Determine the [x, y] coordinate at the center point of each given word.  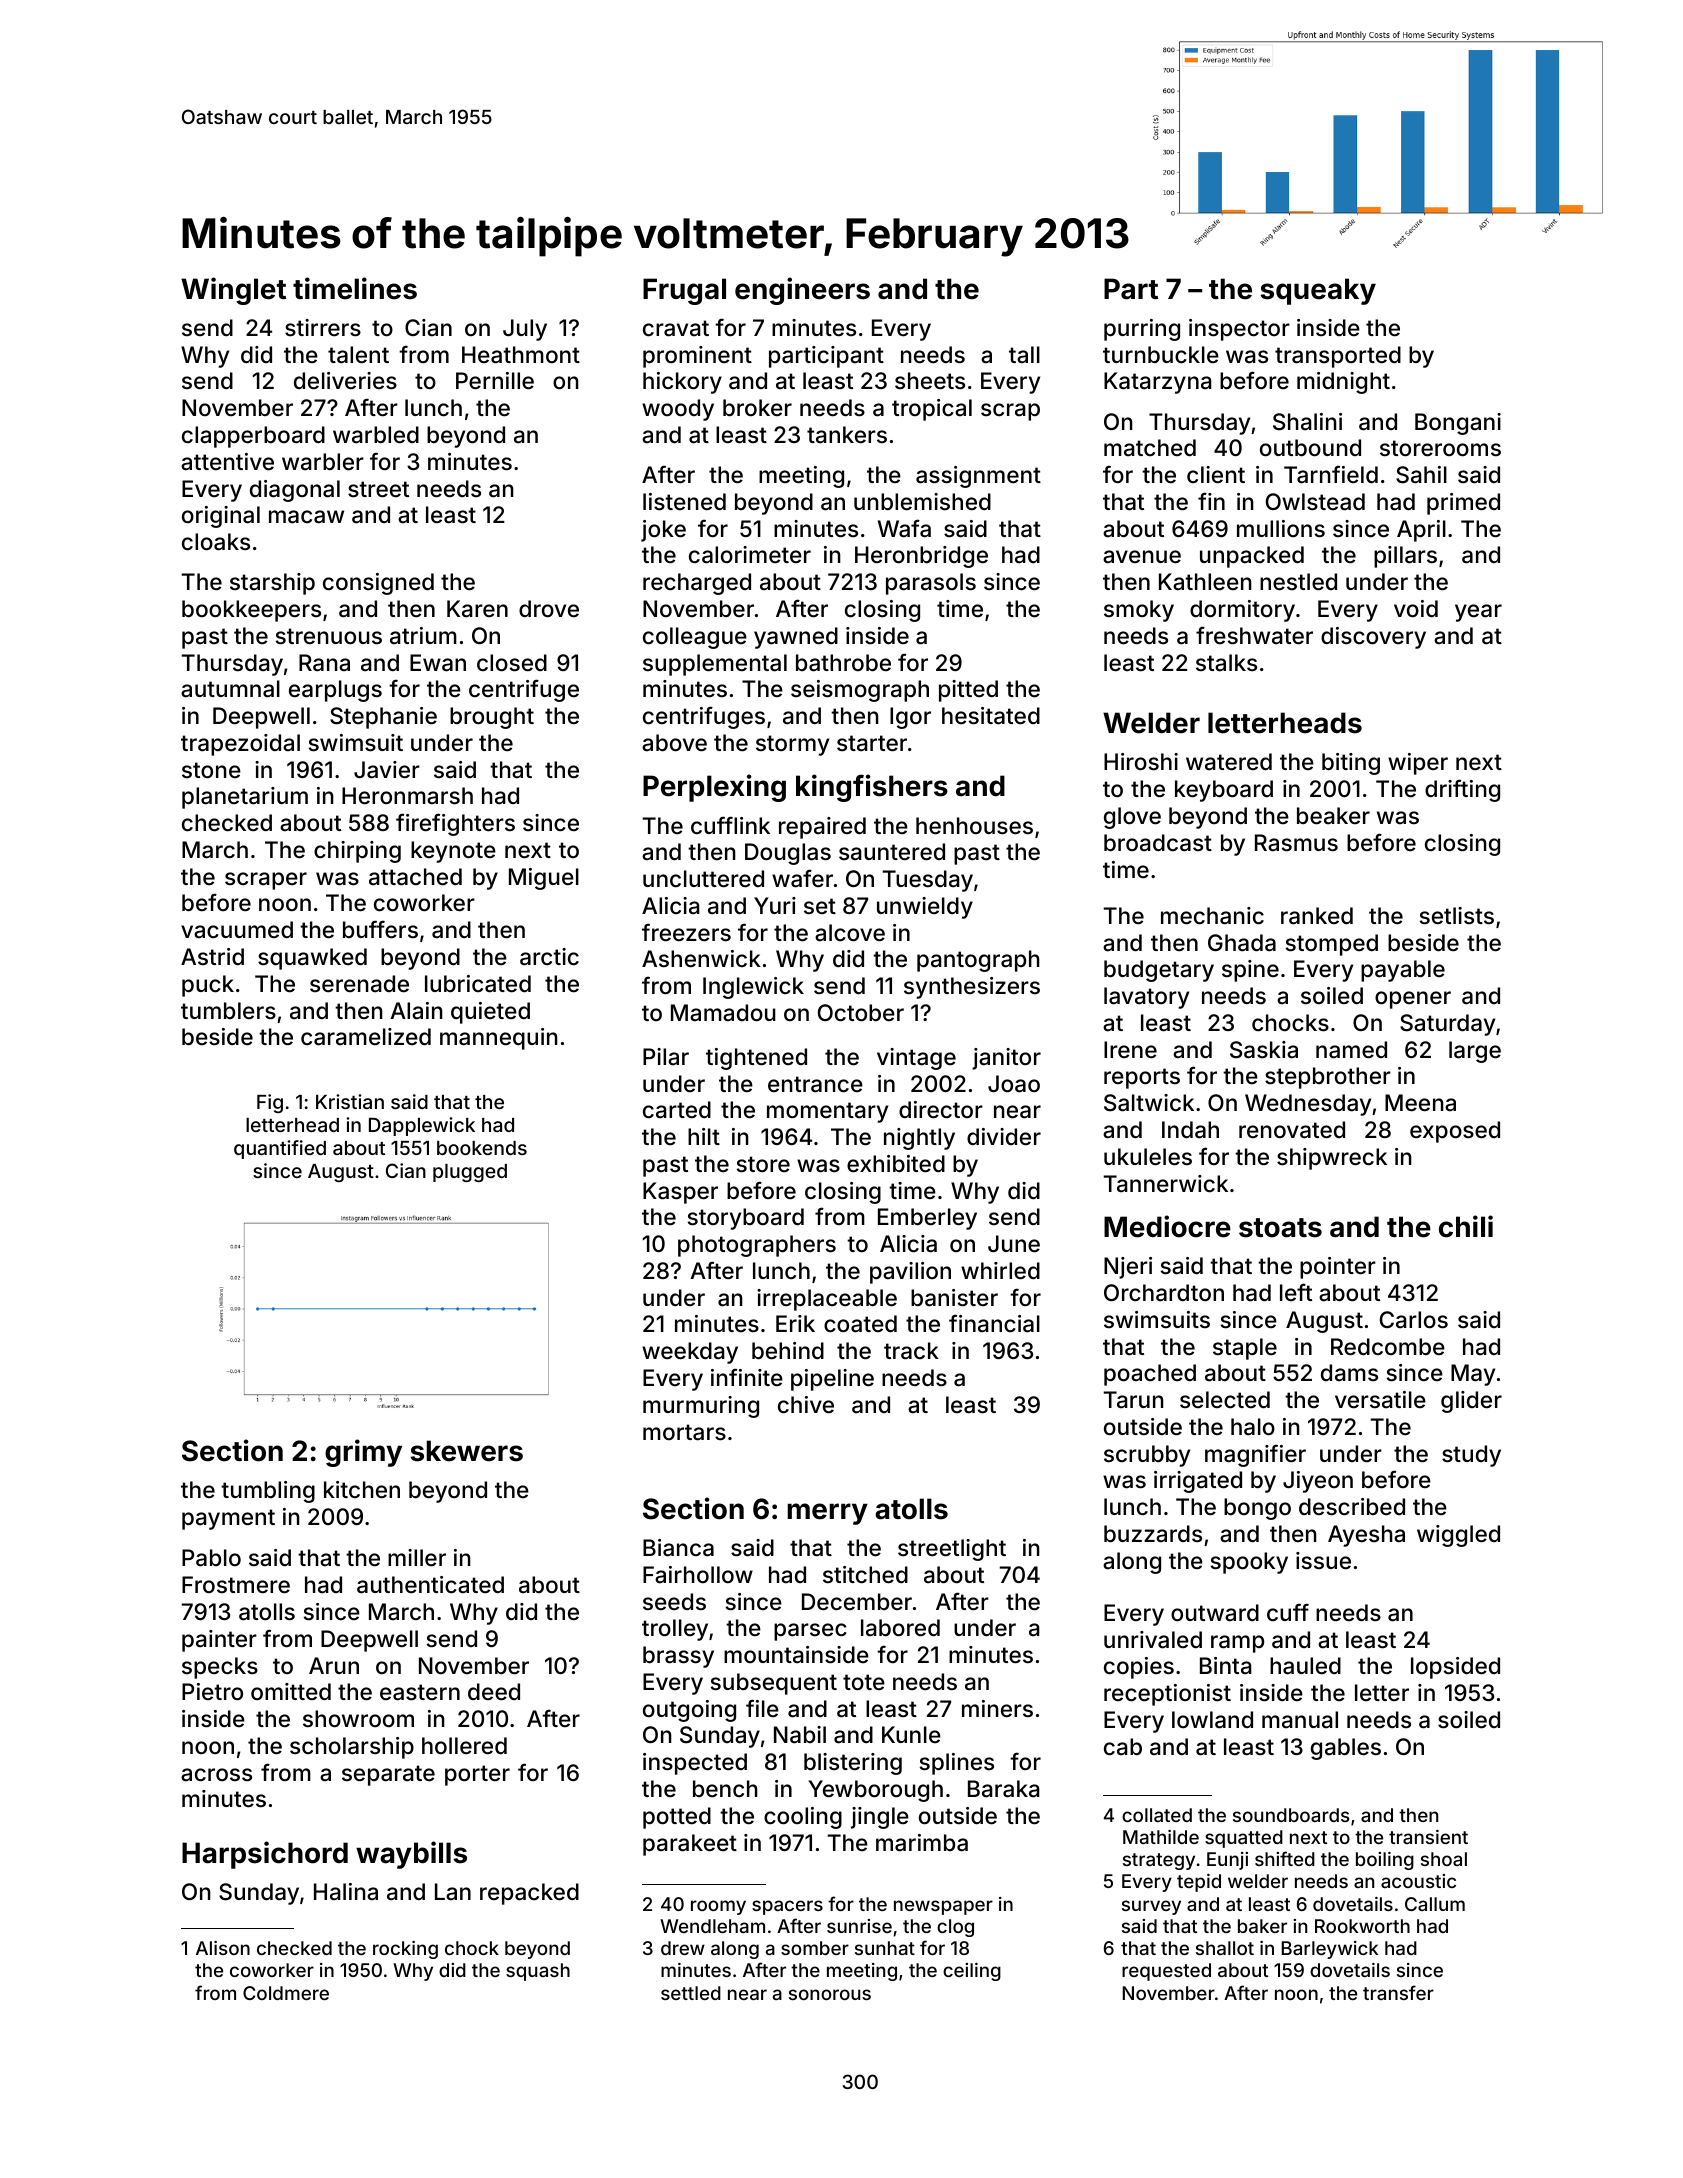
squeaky [1318, 291]
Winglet [233, 291]
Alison [223, 1948]
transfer [1398, 1992]
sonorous [830, 1994]
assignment [978, 477]
